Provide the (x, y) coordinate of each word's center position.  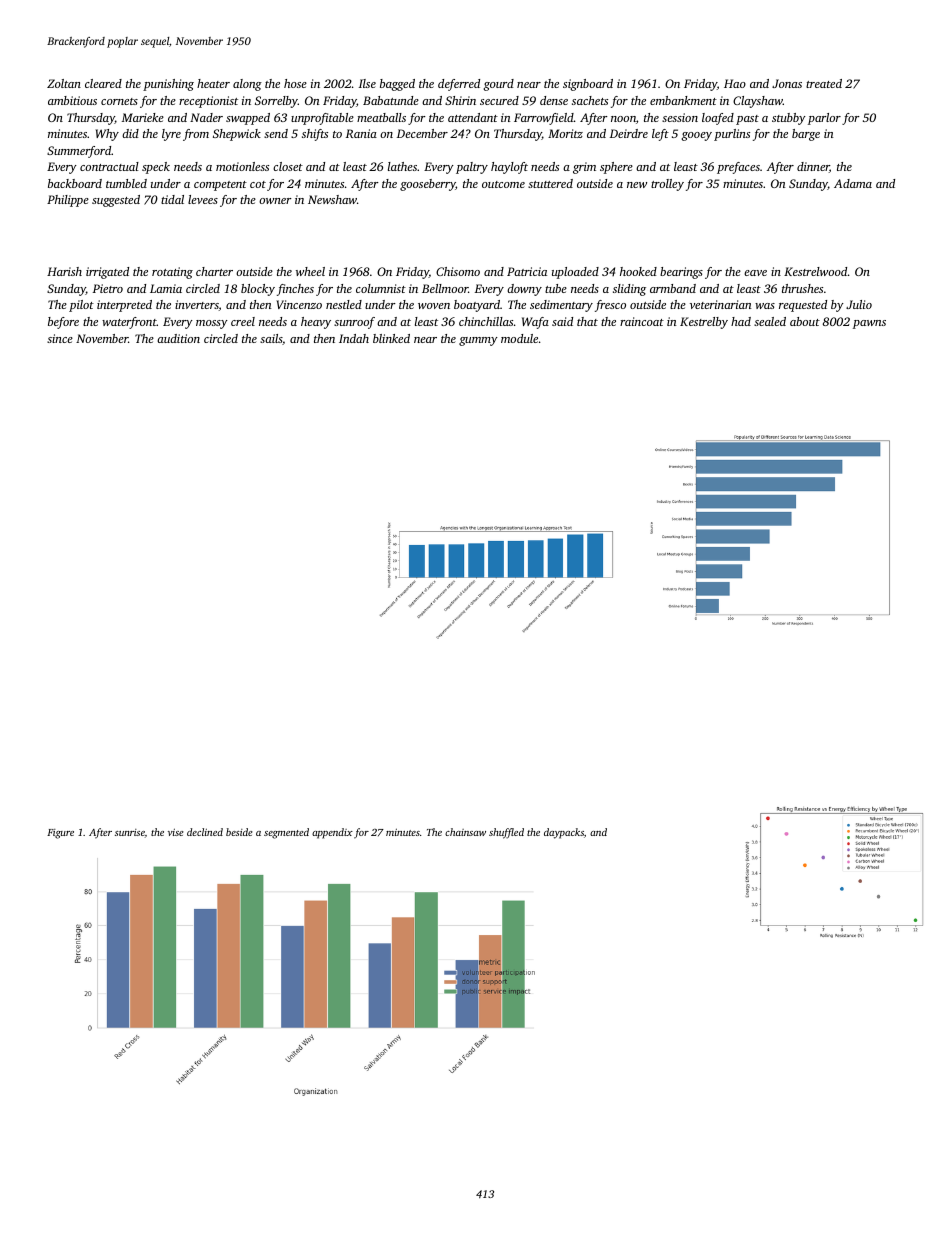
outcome (503, 184)
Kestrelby (704, 323)
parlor (824, 119)
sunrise (130, 832)
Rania (361, 133)
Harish (64, 271)
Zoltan (64, 83)
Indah (354, 338)
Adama (853, 183)
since (60, 338)
